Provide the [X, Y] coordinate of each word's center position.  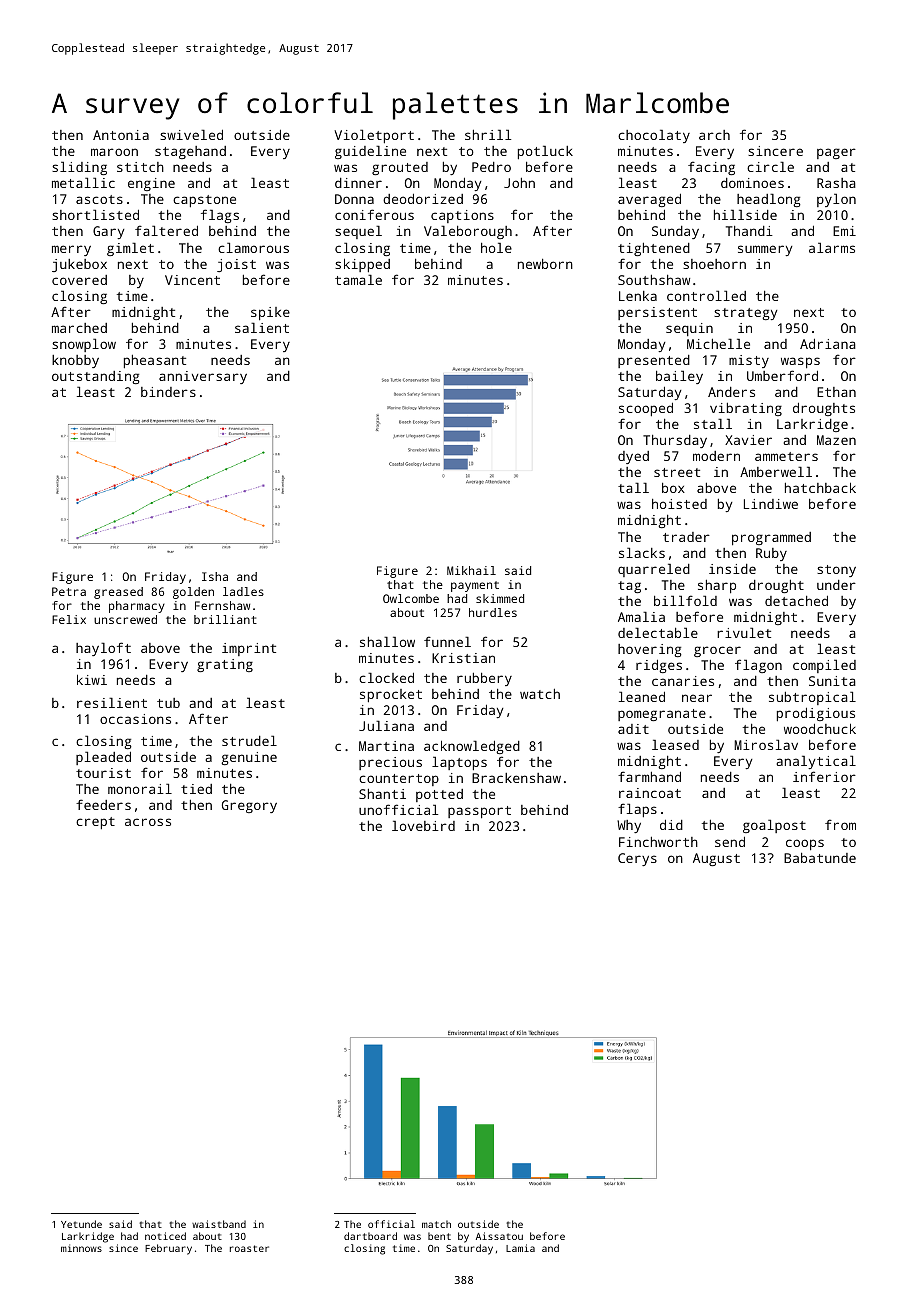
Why [629, 826]
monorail [140, 788]
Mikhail [471, 570]
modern [716, 456]
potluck [545, 152]
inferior [824, 776]
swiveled [191, 134]
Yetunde [81, 1224]
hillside [745, 214]
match [436, 1224]
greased [118, 593]
